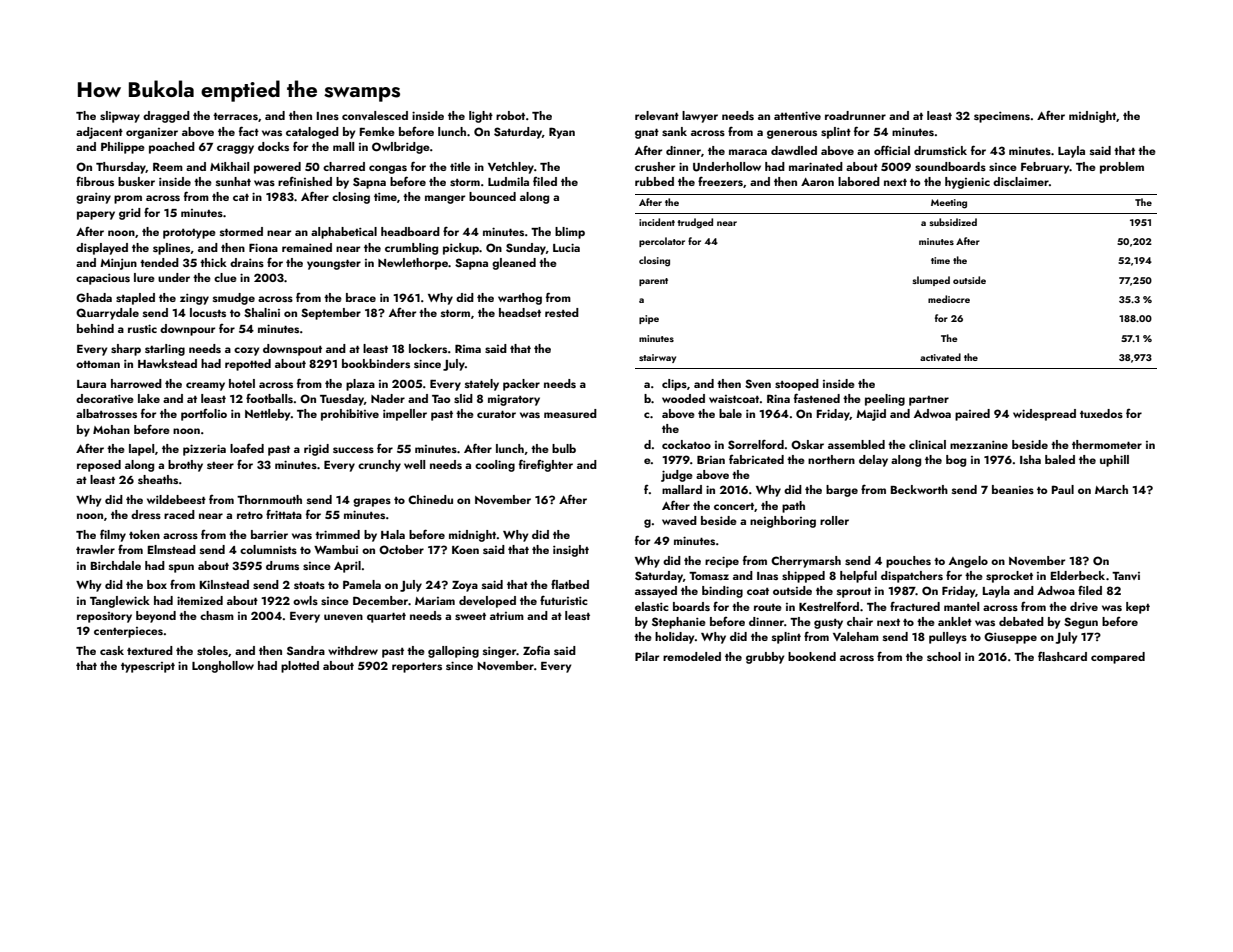 This screenshot has height=952, width=1233. What do you see at coordinates (885, 400) in the screenshot?
I see `peeling` at bounding box center [885, 400].
